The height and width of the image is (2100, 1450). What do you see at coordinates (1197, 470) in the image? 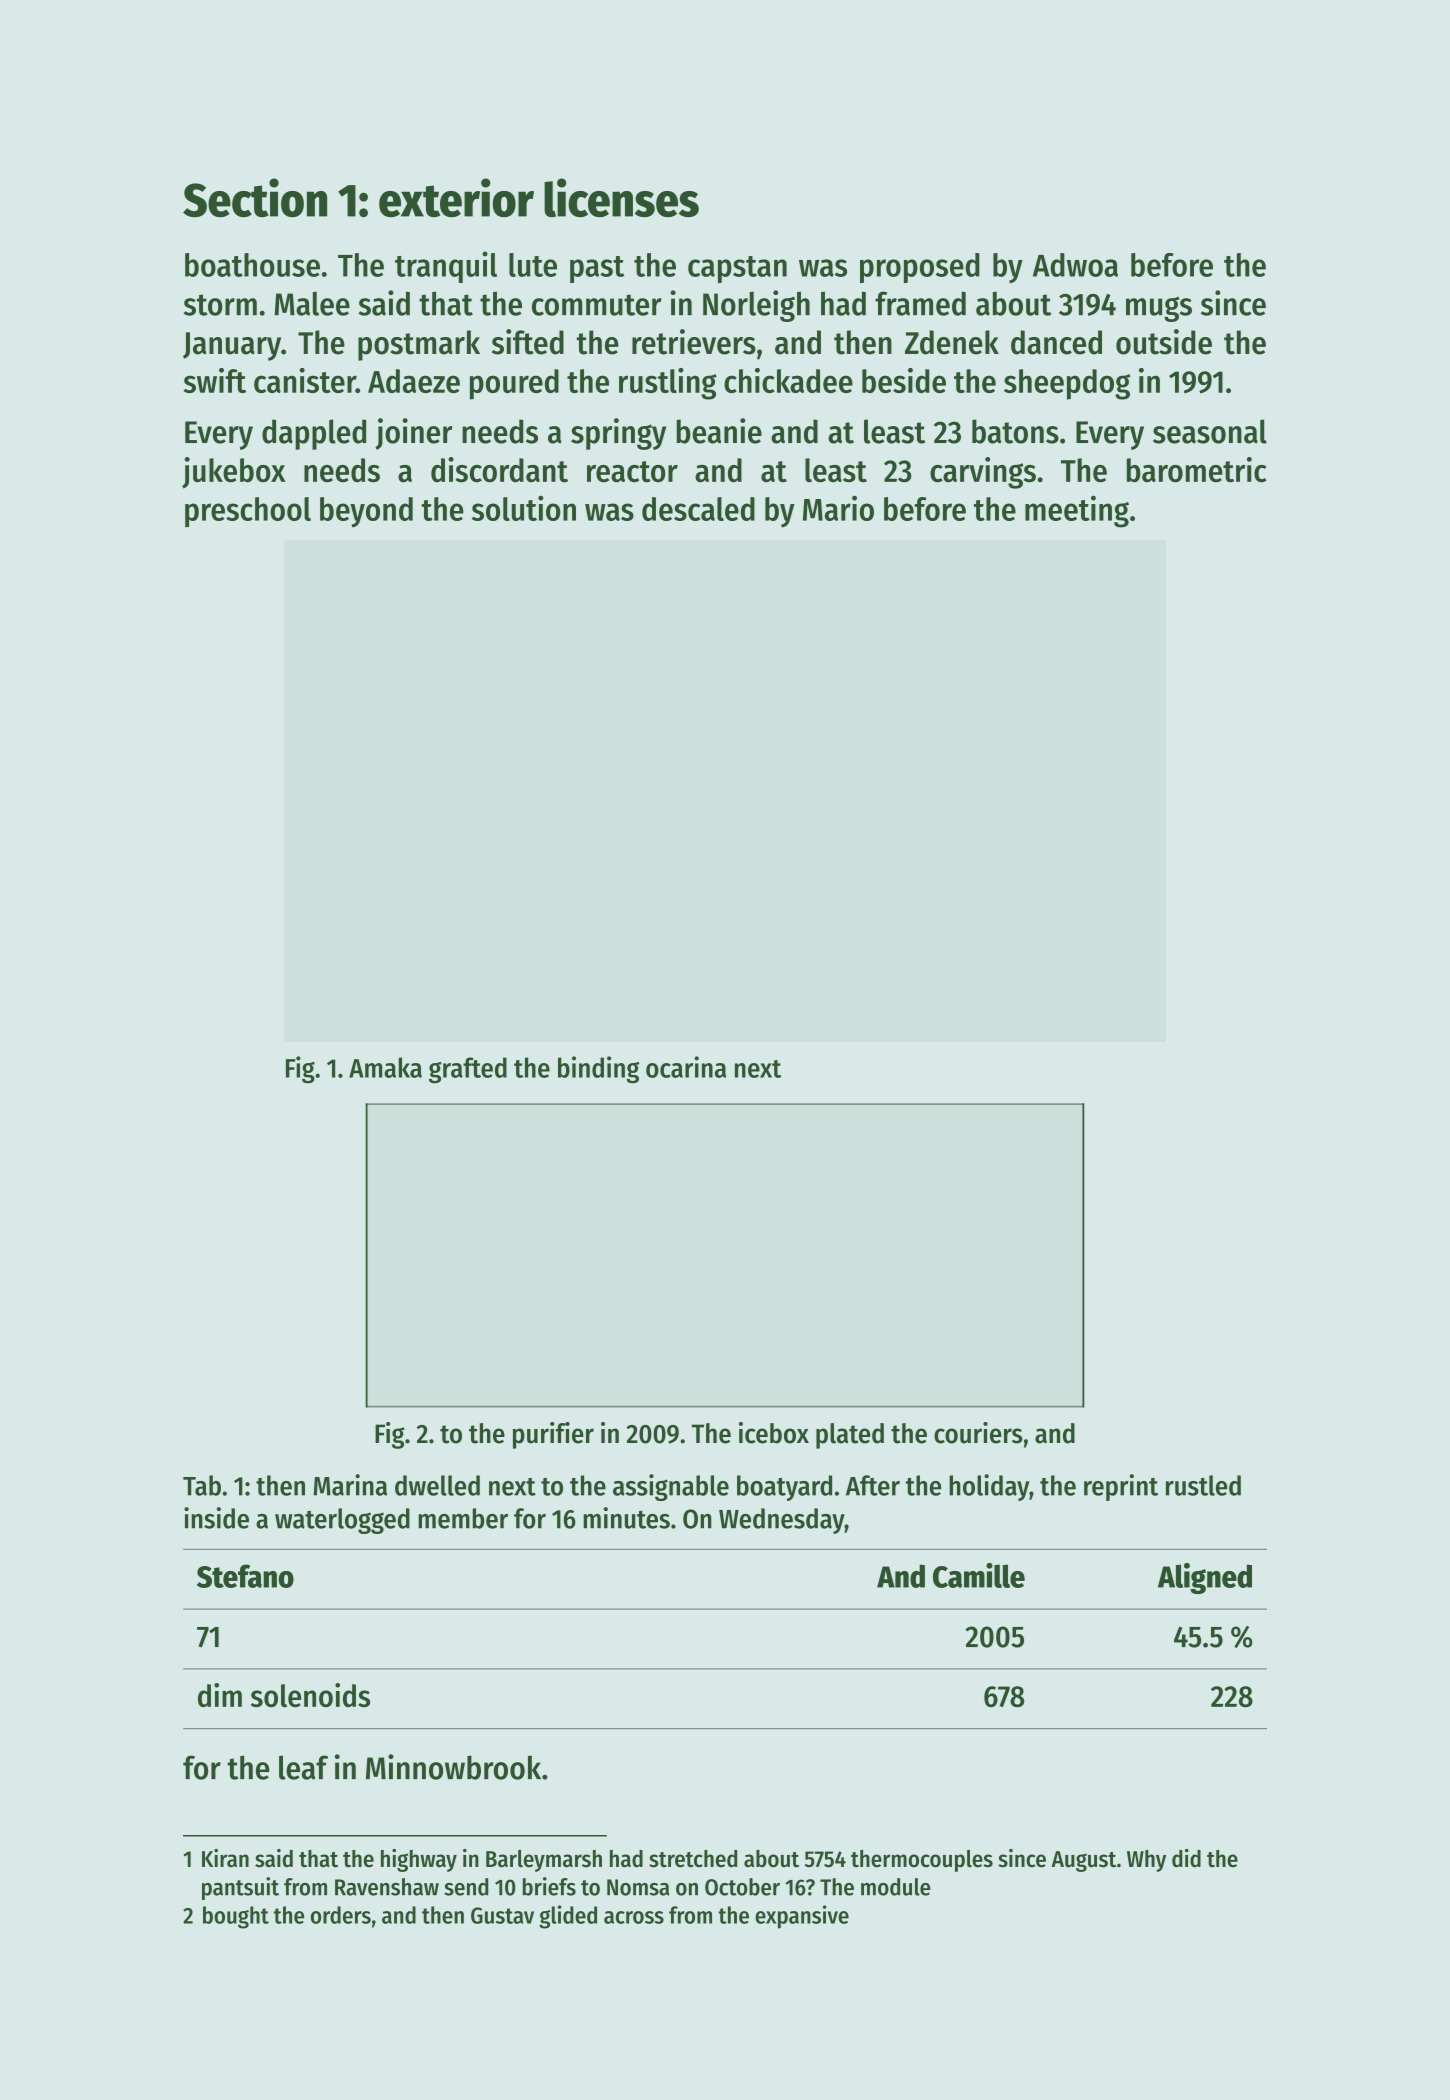
I see `barometric` at bounding box center [1197, 470].
